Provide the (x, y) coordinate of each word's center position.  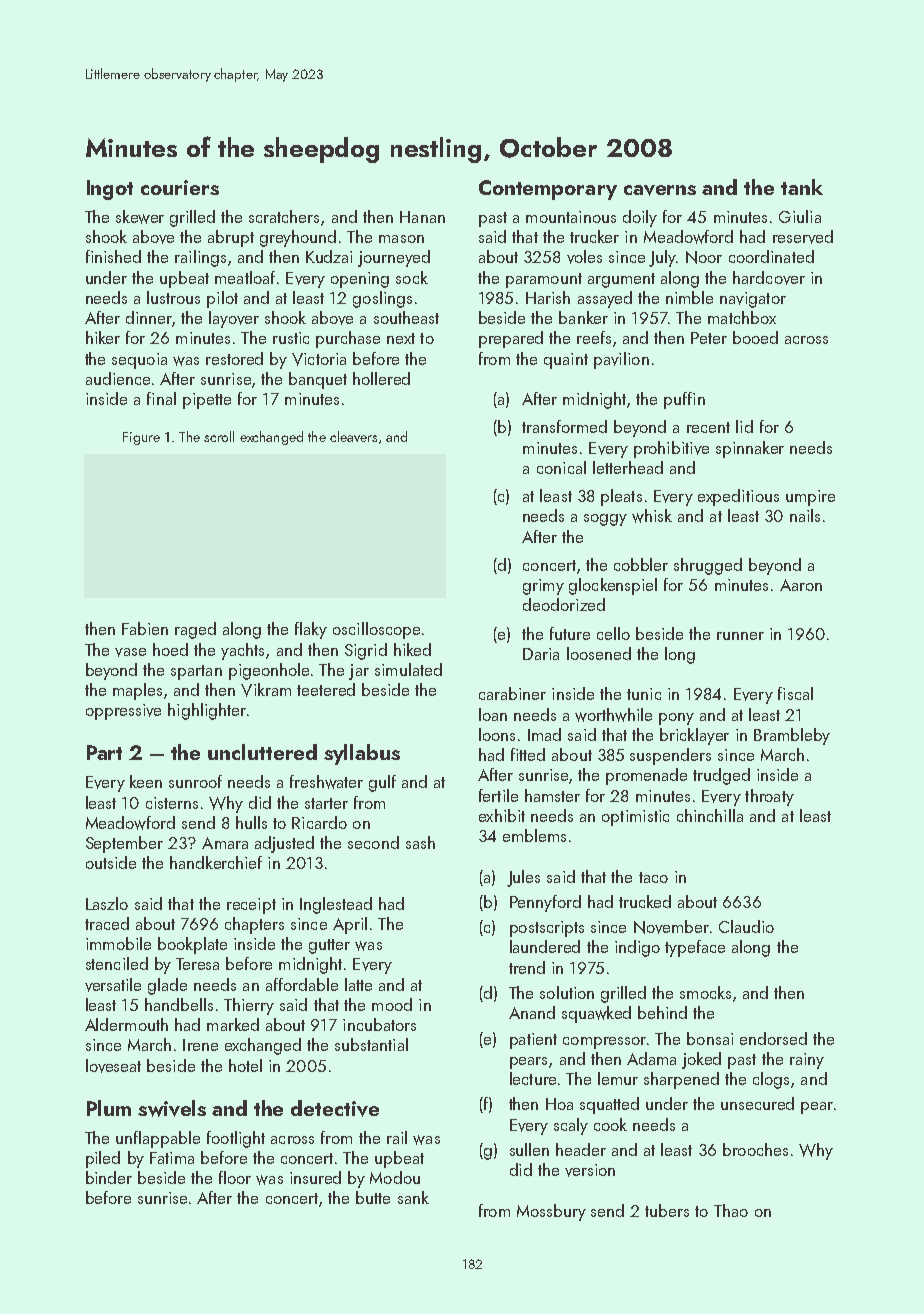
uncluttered (262, 752)
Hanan (422, 217)
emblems (534, 835)
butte (373, 1197)
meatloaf (245, 277)
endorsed (773, 1038)
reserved (803, 237)
